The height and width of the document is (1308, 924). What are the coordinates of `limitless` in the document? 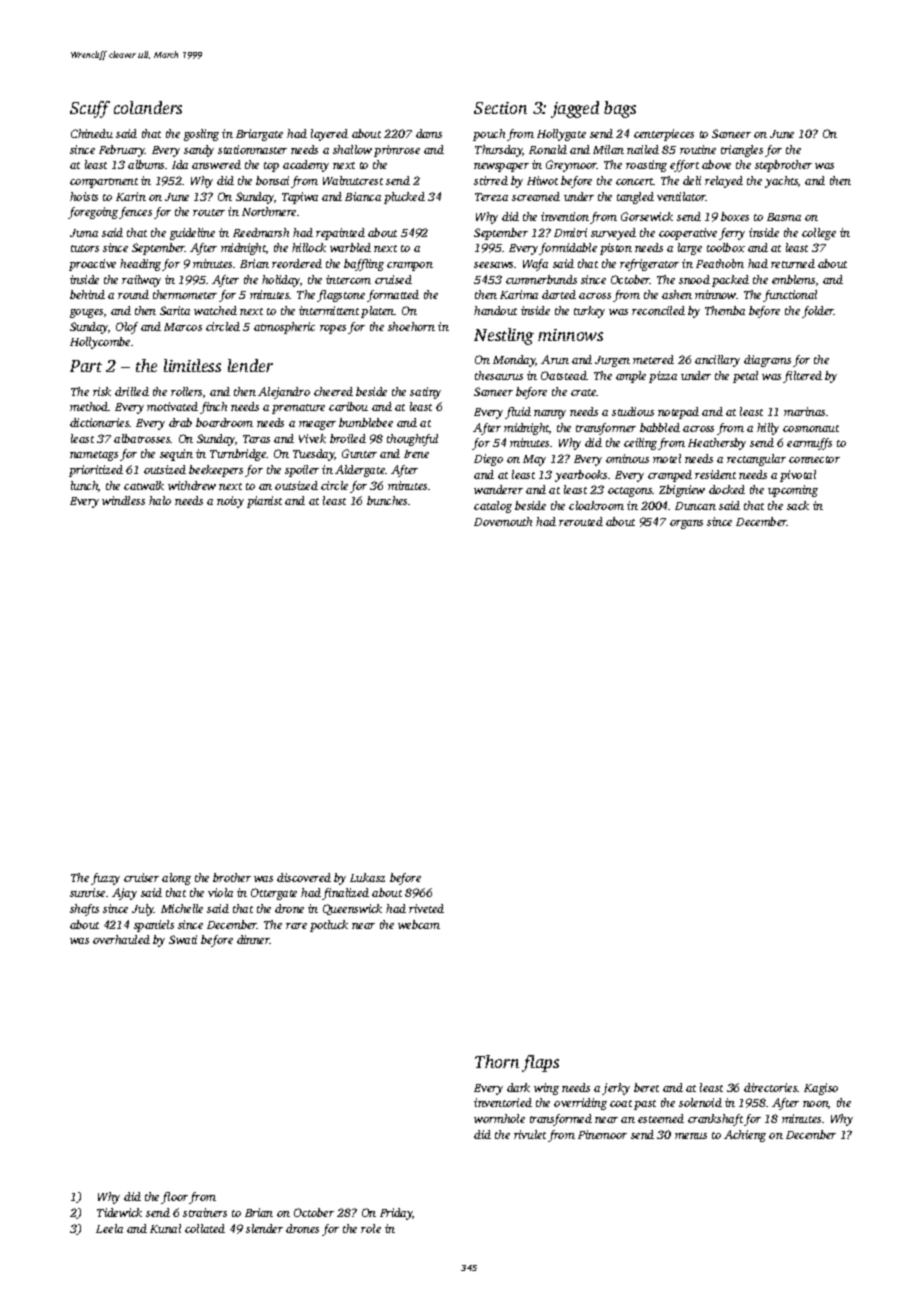 It's located at (192, 365).
